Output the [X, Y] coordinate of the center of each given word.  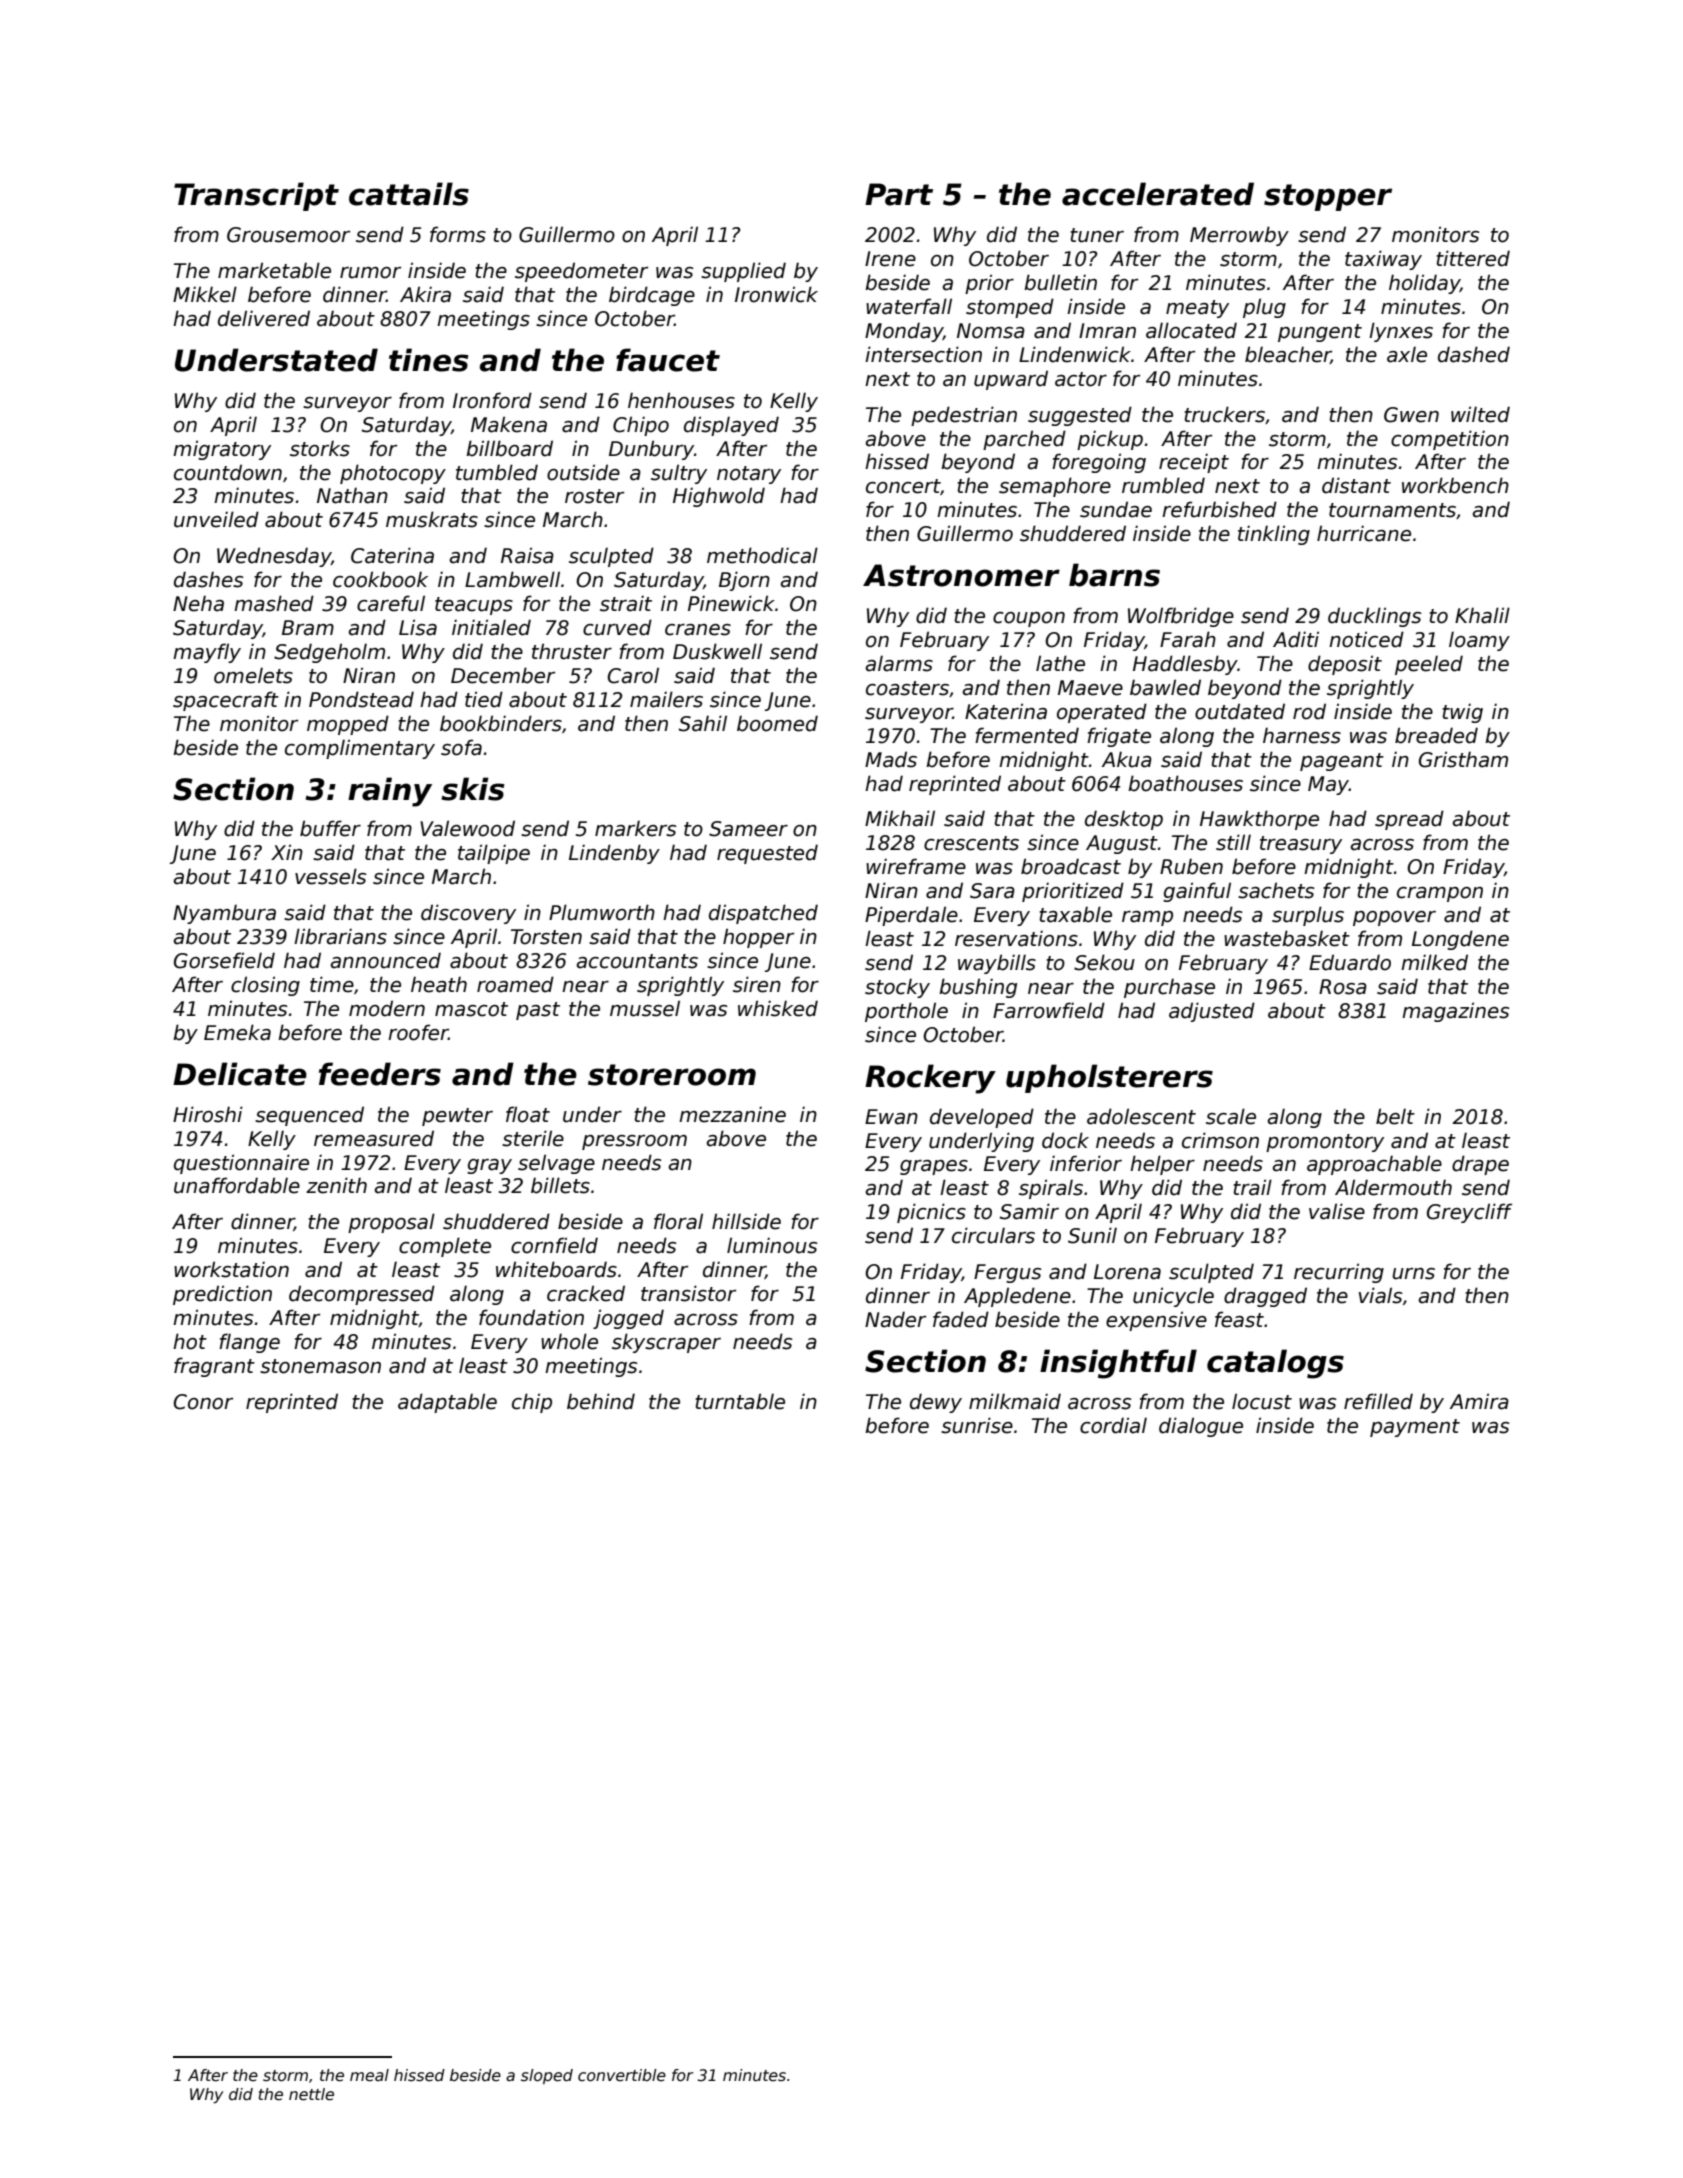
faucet [668, 360]
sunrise [977, 1425]
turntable [740, 1401]
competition [1450, 440]
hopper [758, 938]
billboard [509, 448]
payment [1415, 1428]
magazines [1455, 1012]
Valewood [467, 828]
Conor [203, 1402]
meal [369, 2075]
